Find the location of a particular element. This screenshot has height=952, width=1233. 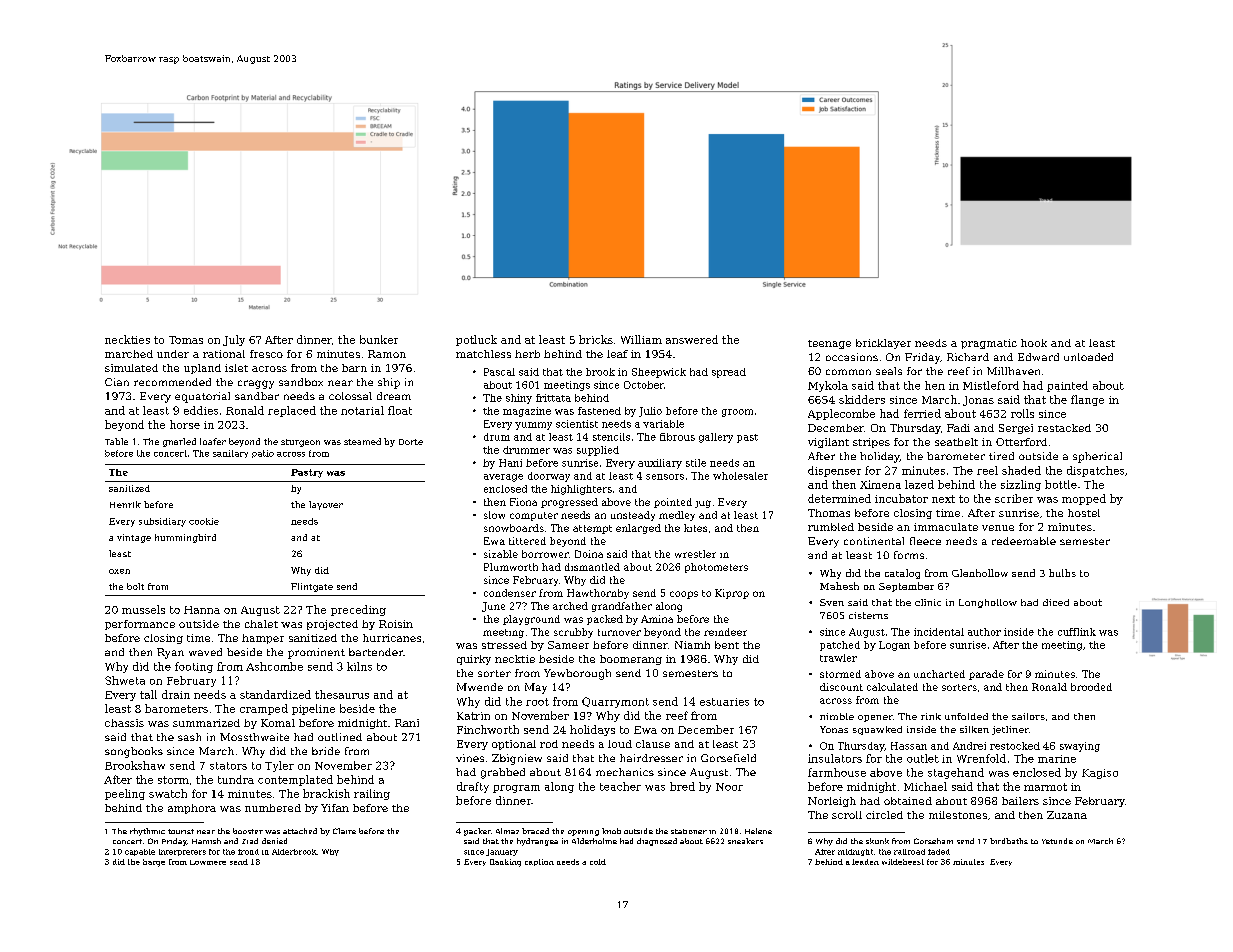

bride is located at coordinates (326, 751).
